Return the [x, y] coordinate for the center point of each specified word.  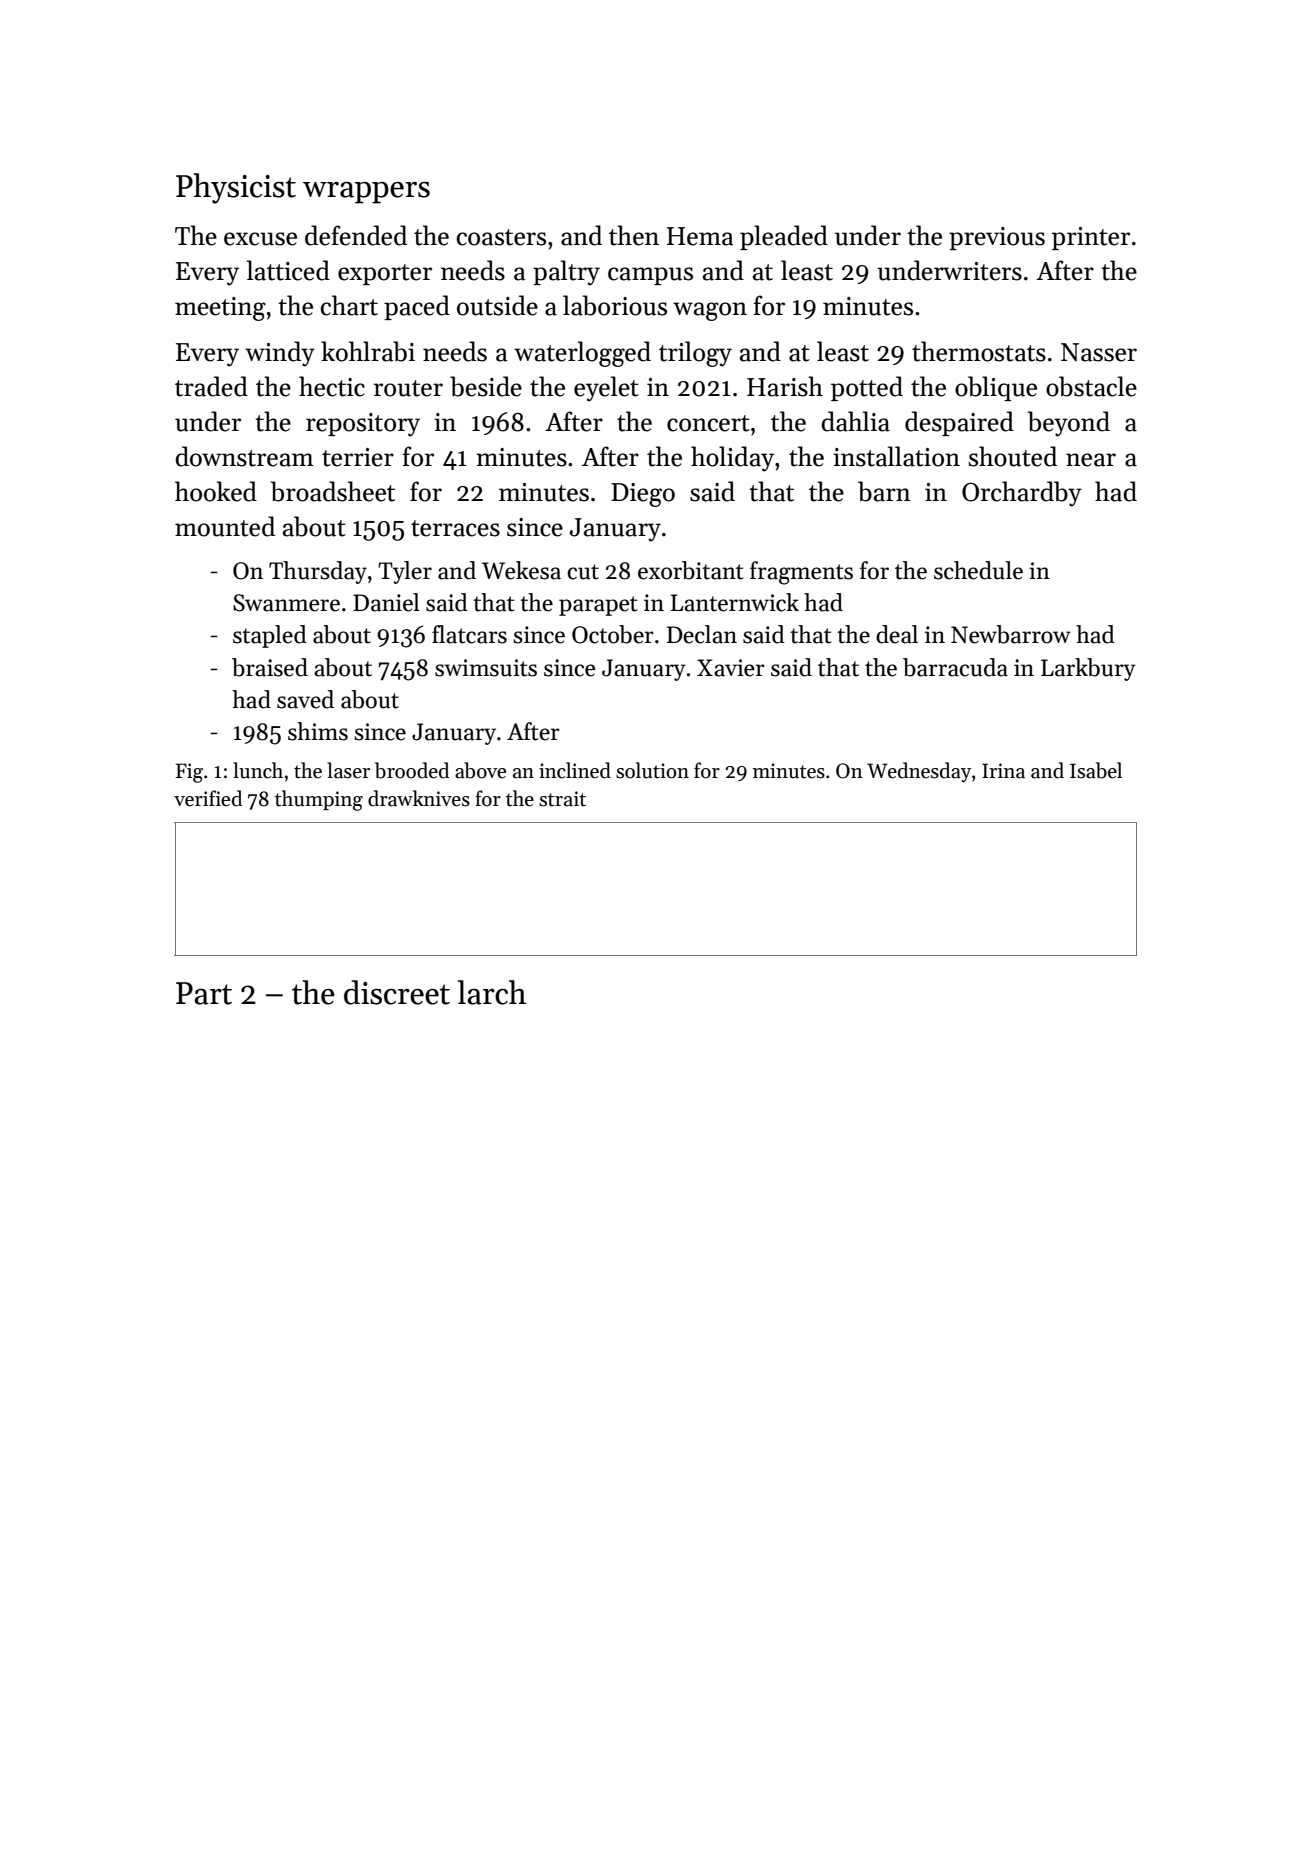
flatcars [469, 634]
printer [1091, 238]
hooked [216, 491]
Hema [700, 236]
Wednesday [919, 772]
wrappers [366, 193]
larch [492, 992]
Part [204, 993]
